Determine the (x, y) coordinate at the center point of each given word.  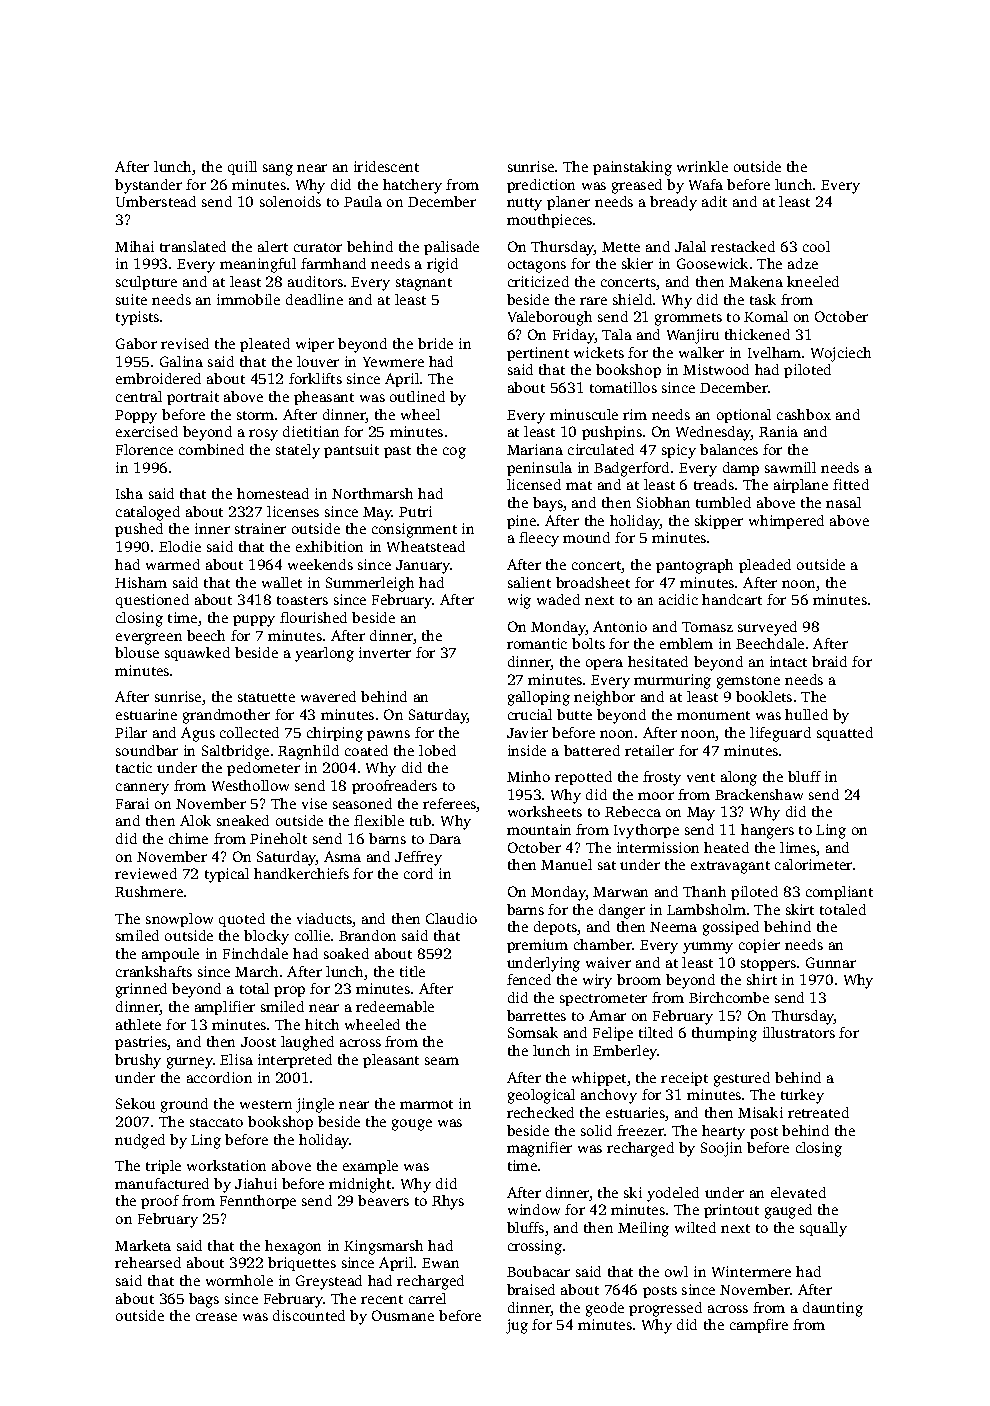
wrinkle (702, 166)
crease (216, 1317)
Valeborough (550, 318)
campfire (759, 1326)
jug (517, 1326)
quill (242, 168)
